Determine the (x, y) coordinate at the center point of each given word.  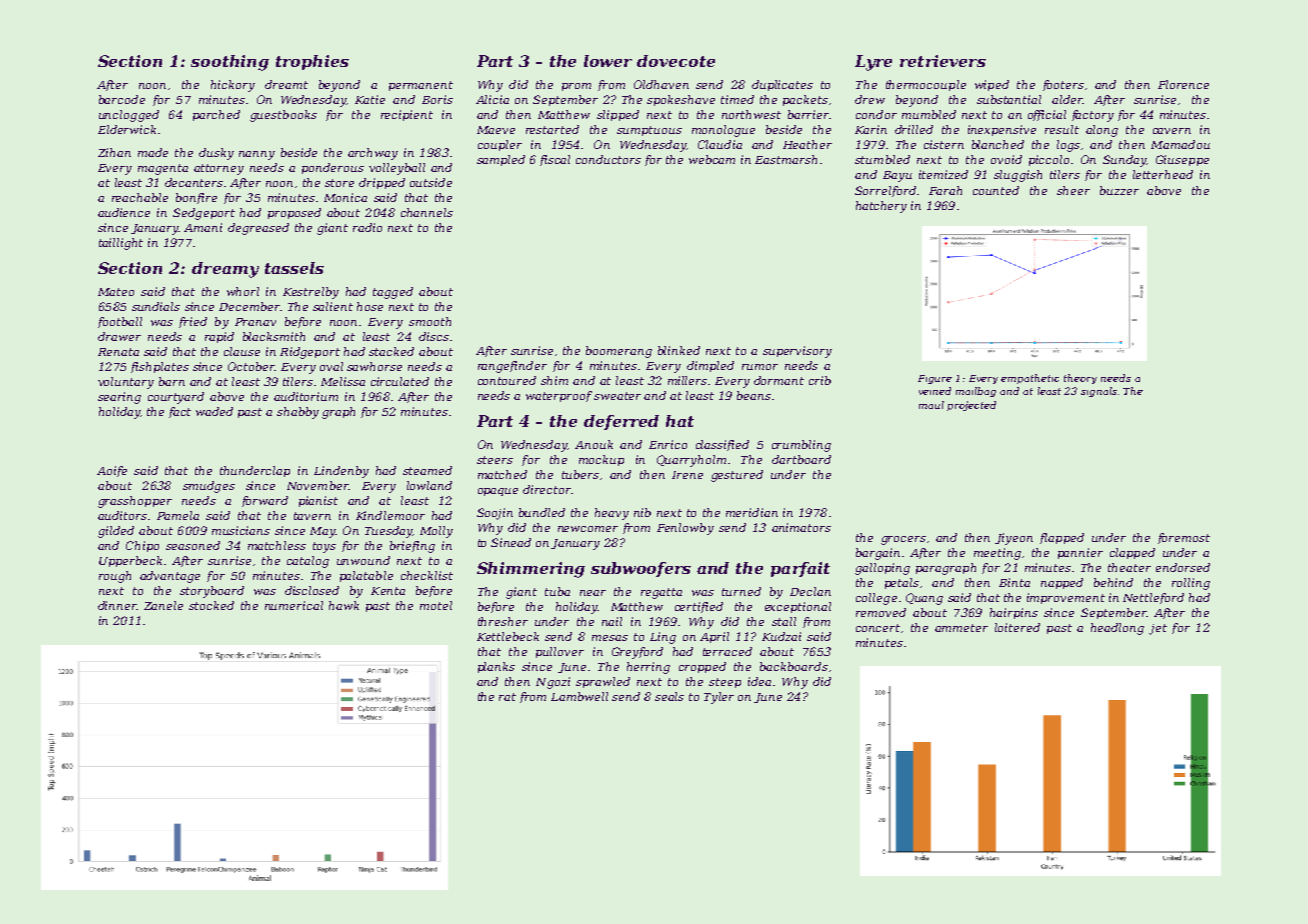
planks (496, 667)
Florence (1183, 84)
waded (214, 411)
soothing (230, 63)
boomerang (619, 352)
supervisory (797, 352)
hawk (344, 605)
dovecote (676, 61)
